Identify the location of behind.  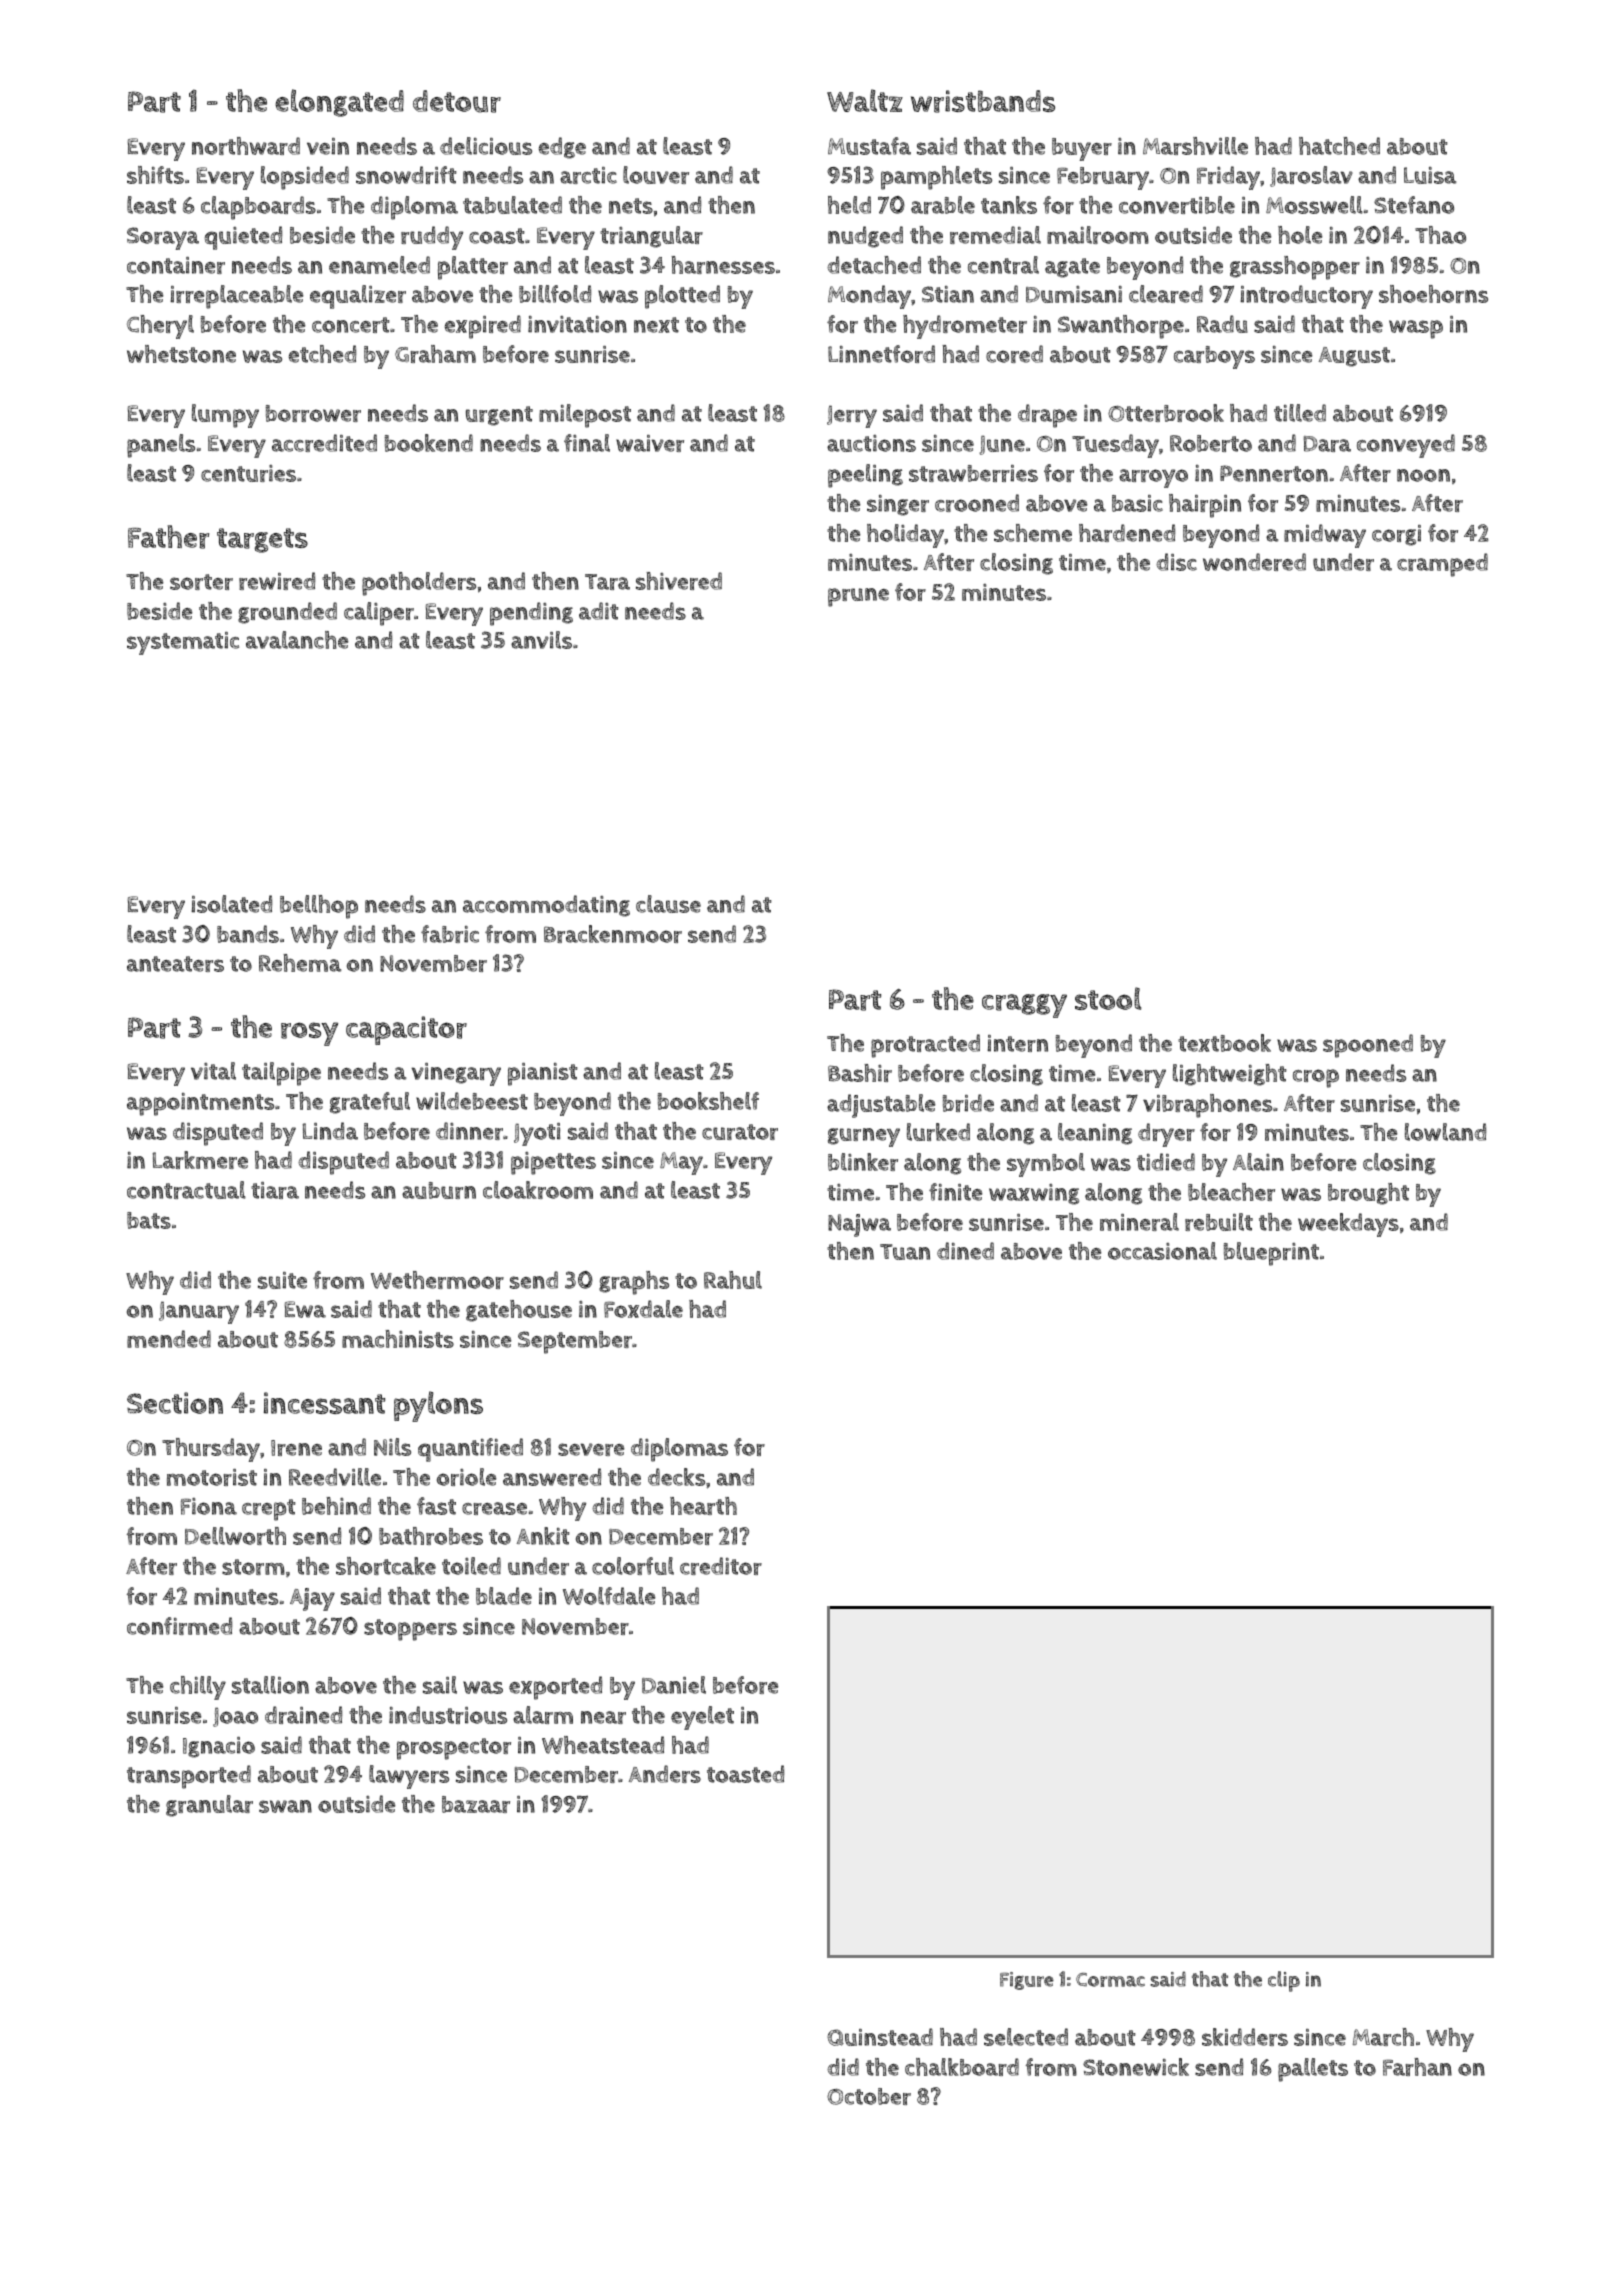
(336, 1506).
